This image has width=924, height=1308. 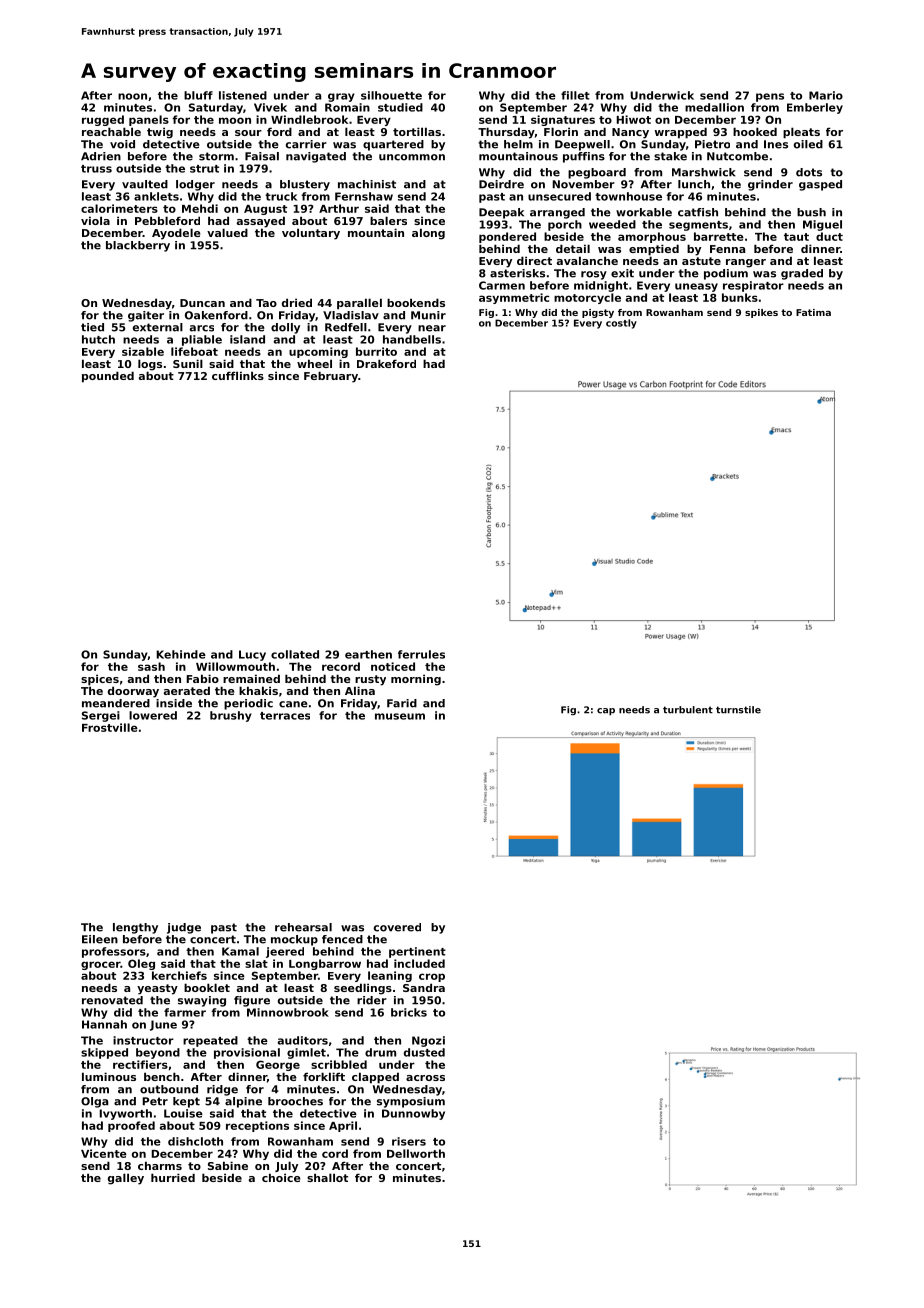 What do you see at coordinates (397, 927) in the image?
I see `covered` at bounding box center [397, 927].
